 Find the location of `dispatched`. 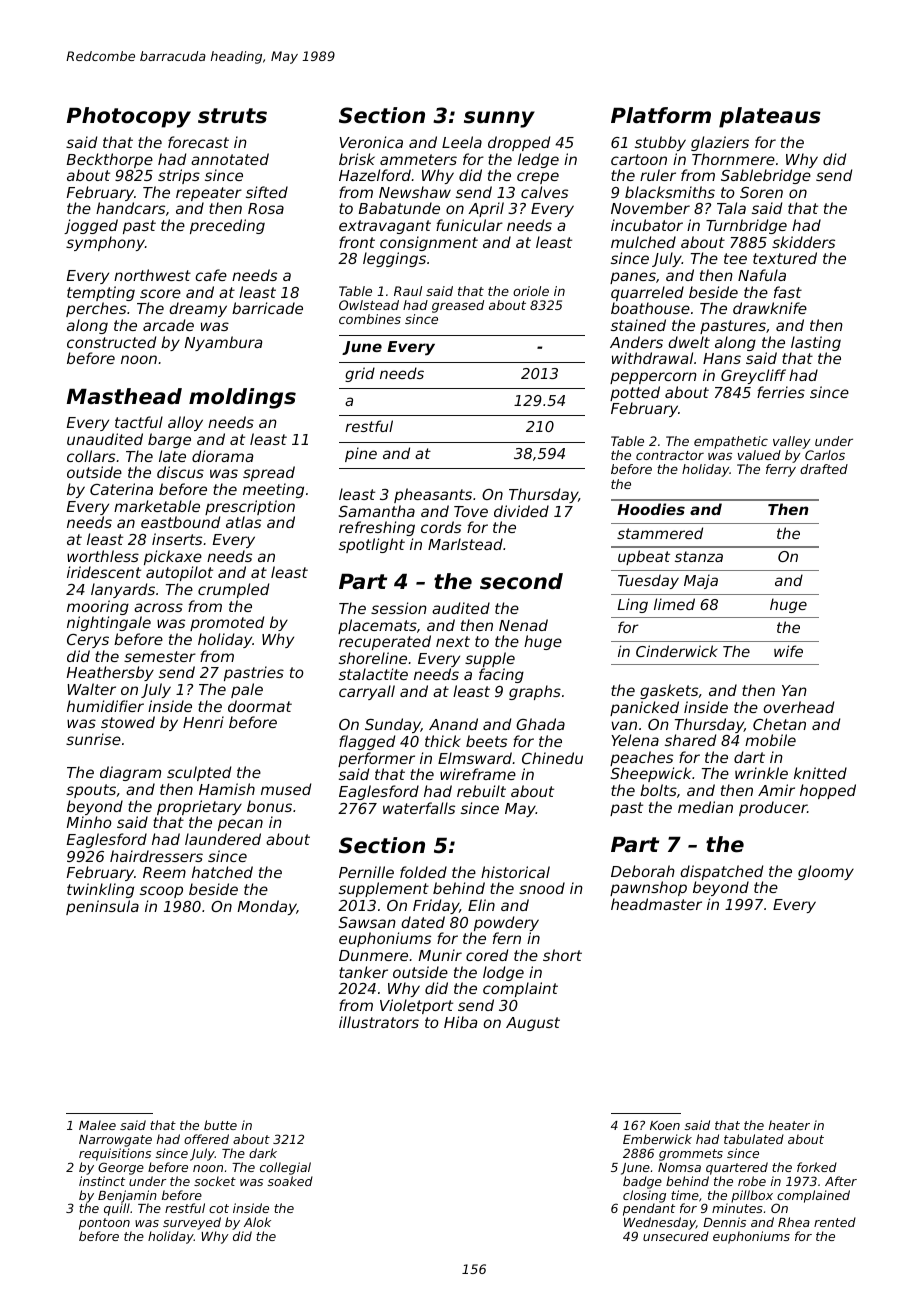

dispatched is located at coordinates (721, 872).
